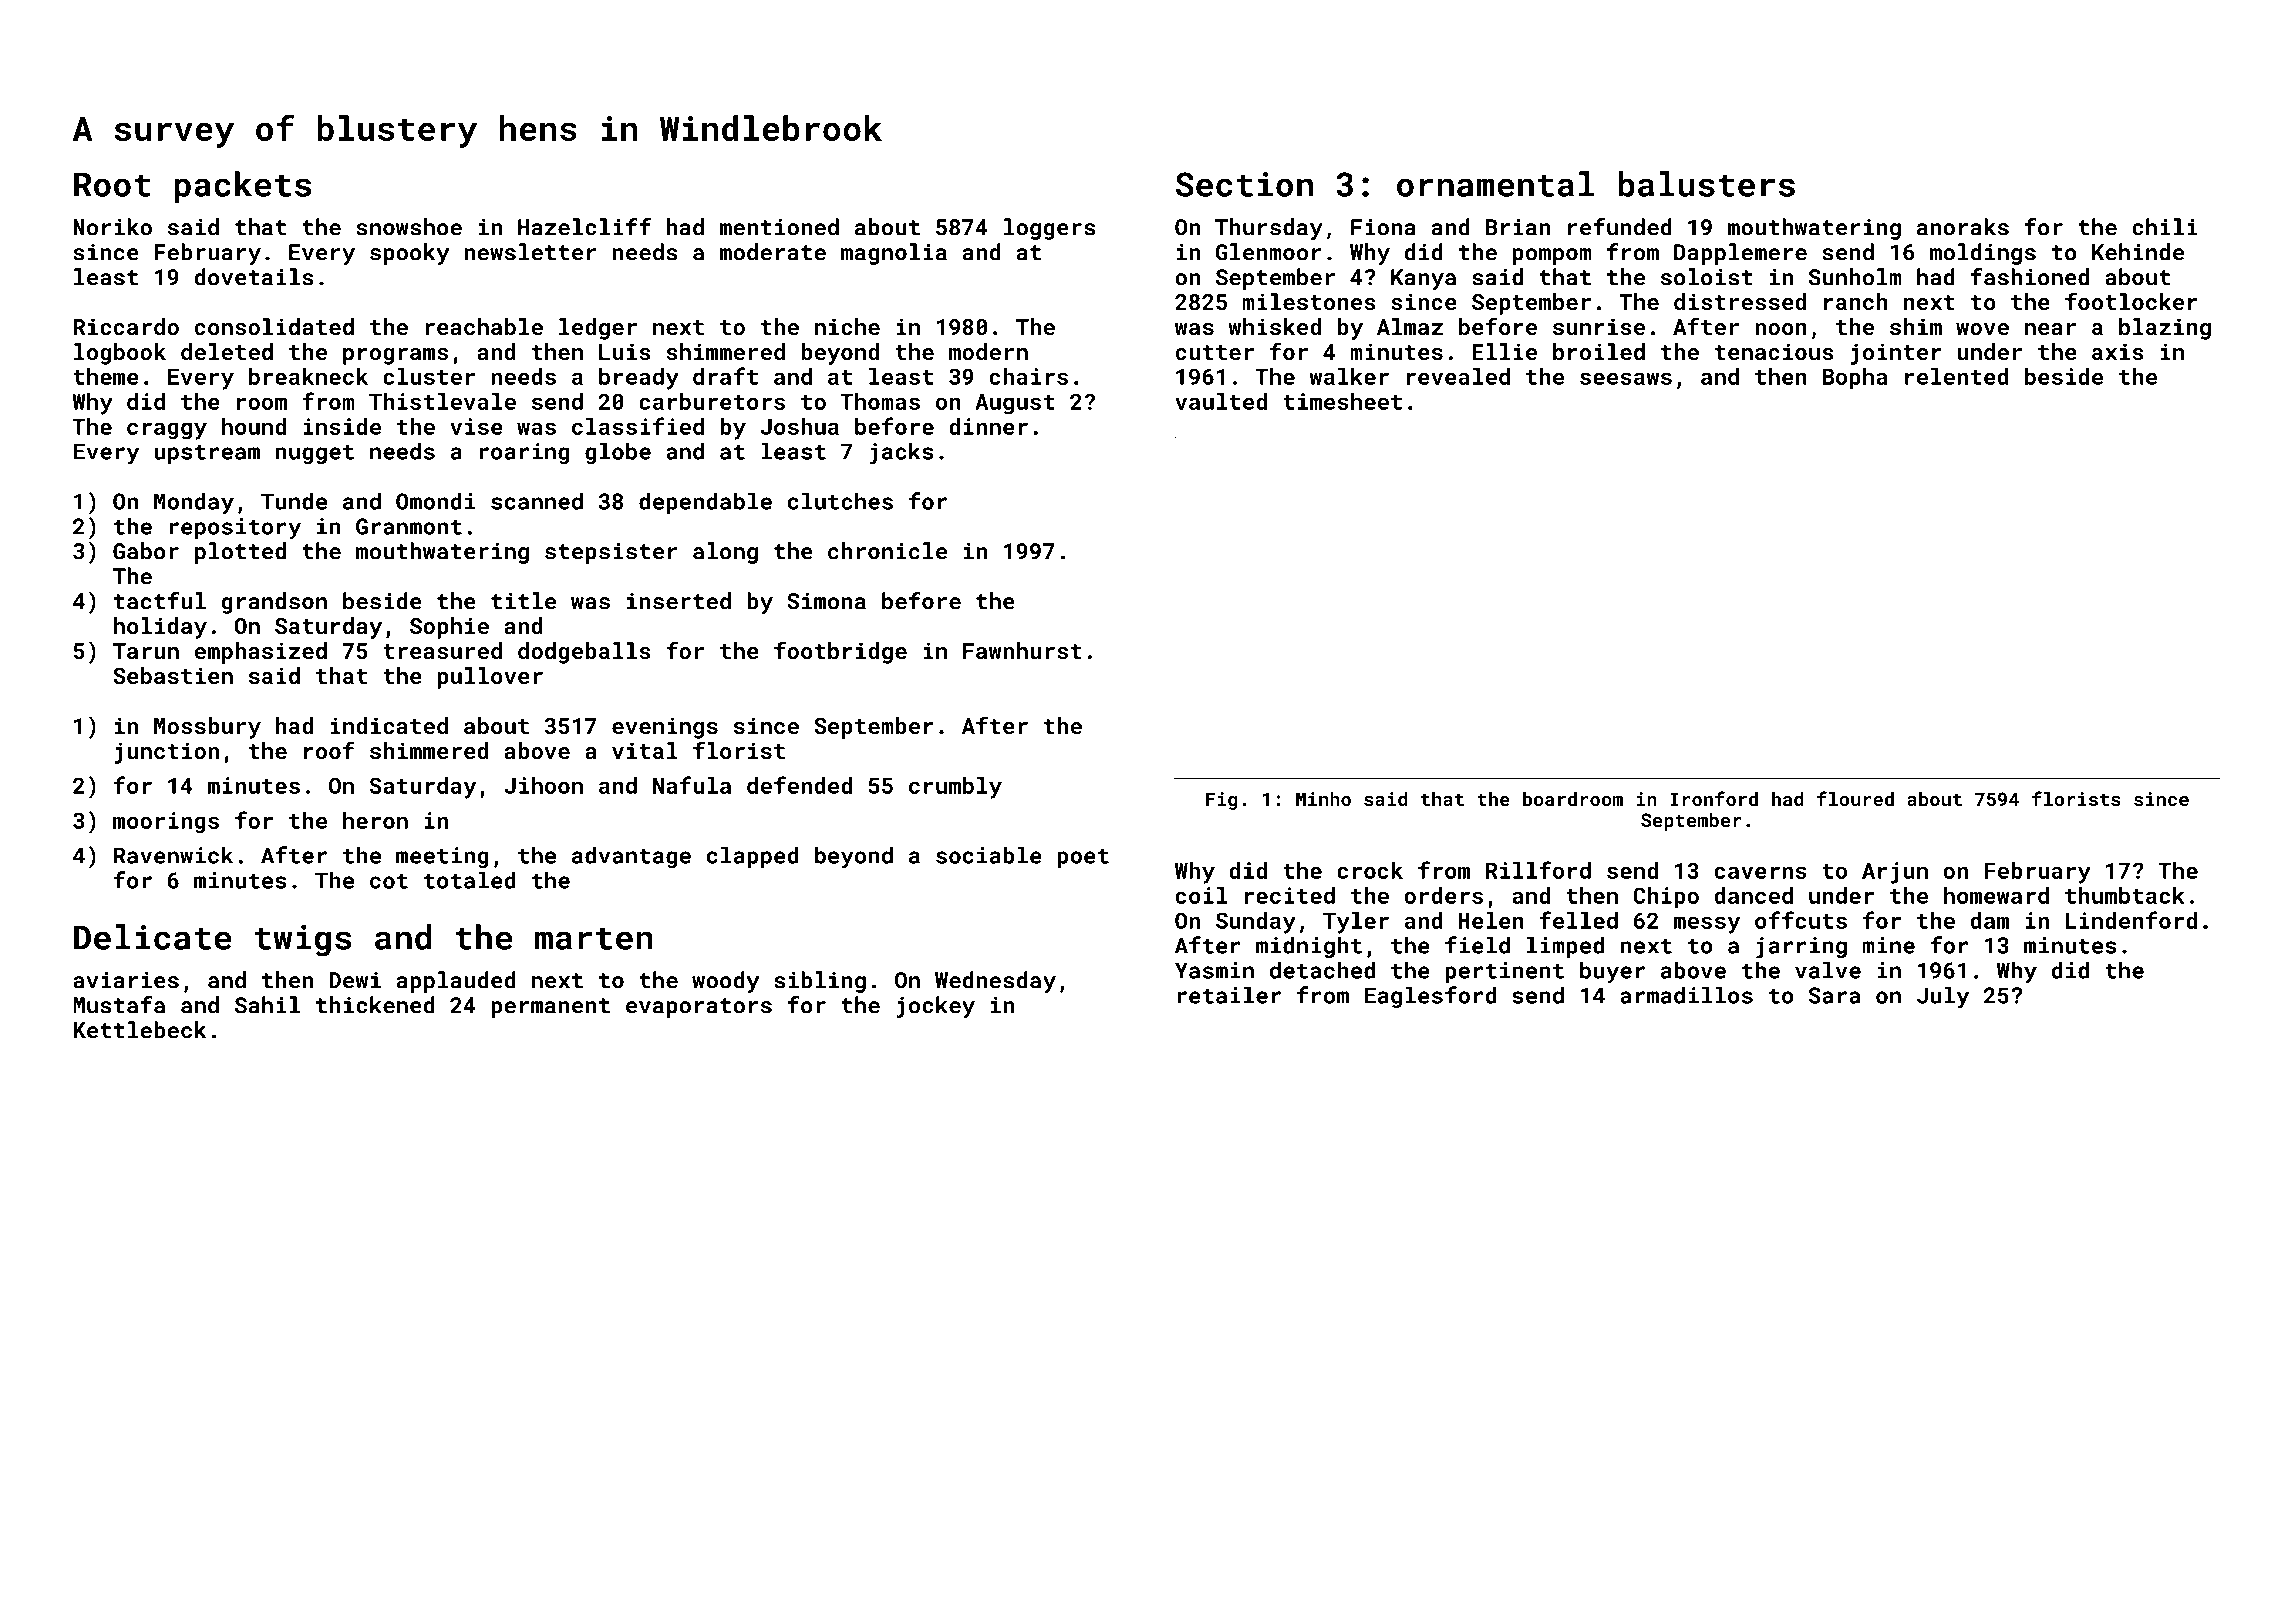 The image size is (2292, 1620). What do you see at coordinates (409, 227) in the image?
I see `snowshoe` at bounding box center [409, 227].
